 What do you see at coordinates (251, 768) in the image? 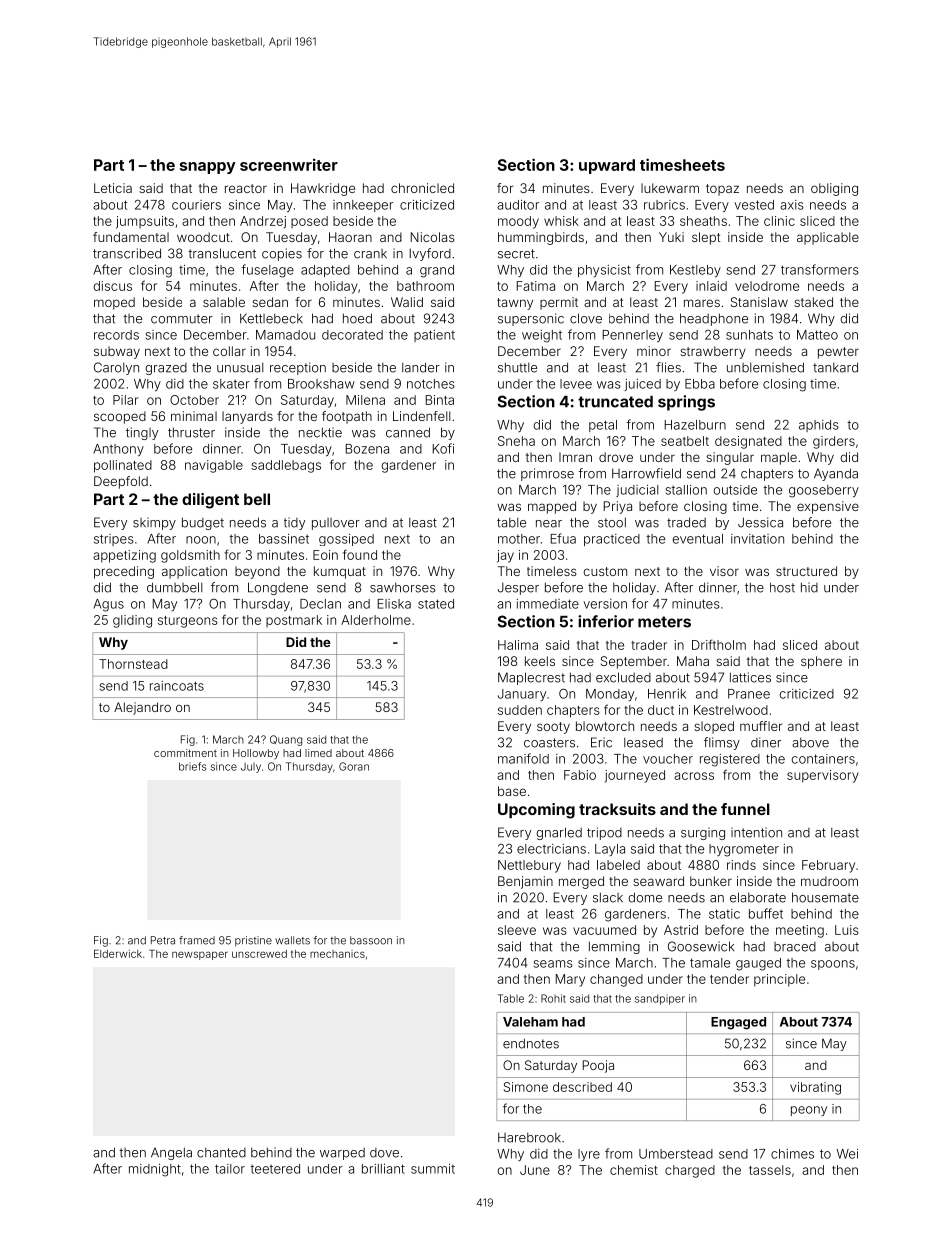
I see `July` at bounding box center [251, 768].
